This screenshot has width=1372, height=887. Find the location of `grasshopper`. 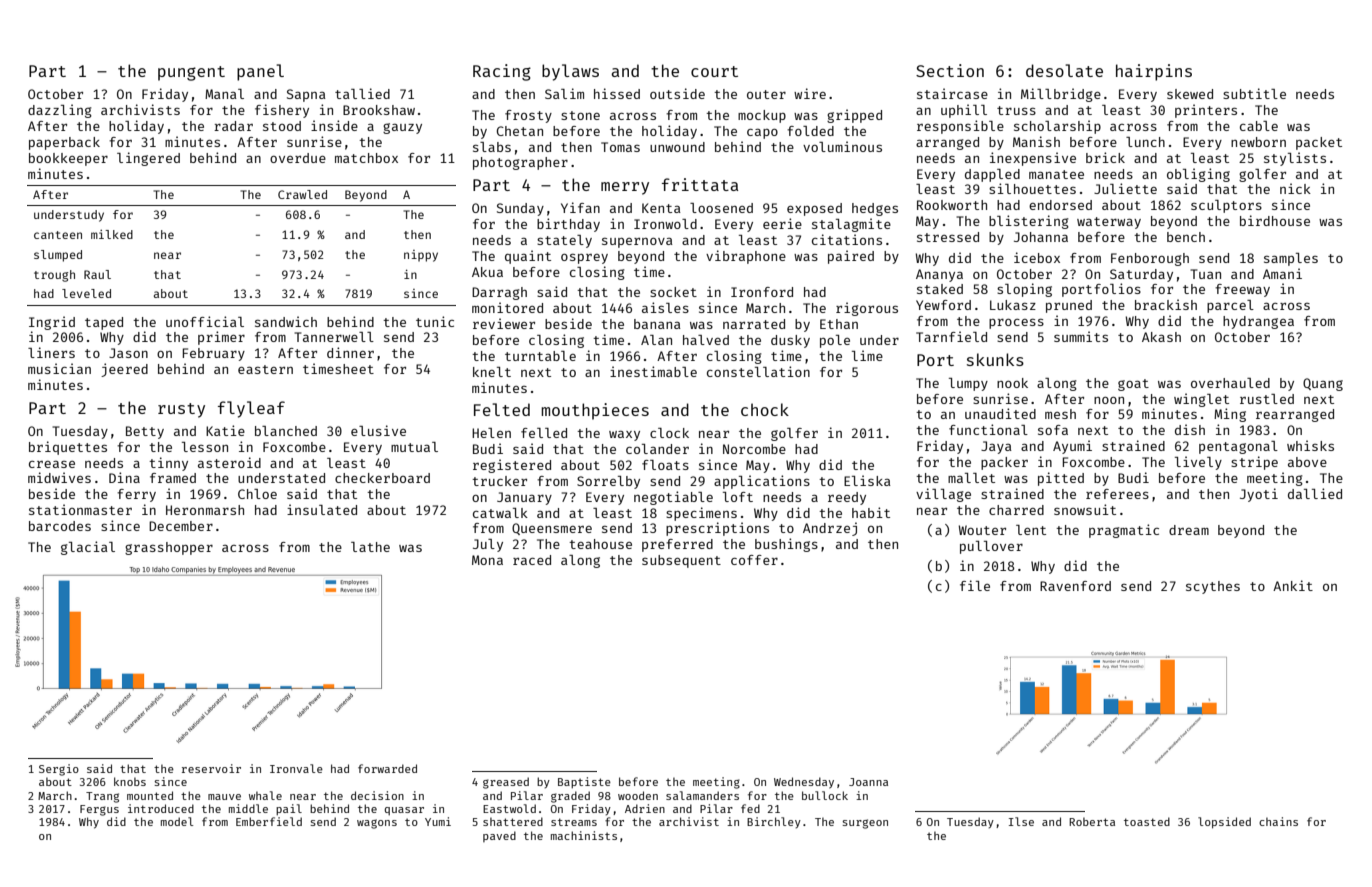

grasshopper is located at coordinates (169, 548).
